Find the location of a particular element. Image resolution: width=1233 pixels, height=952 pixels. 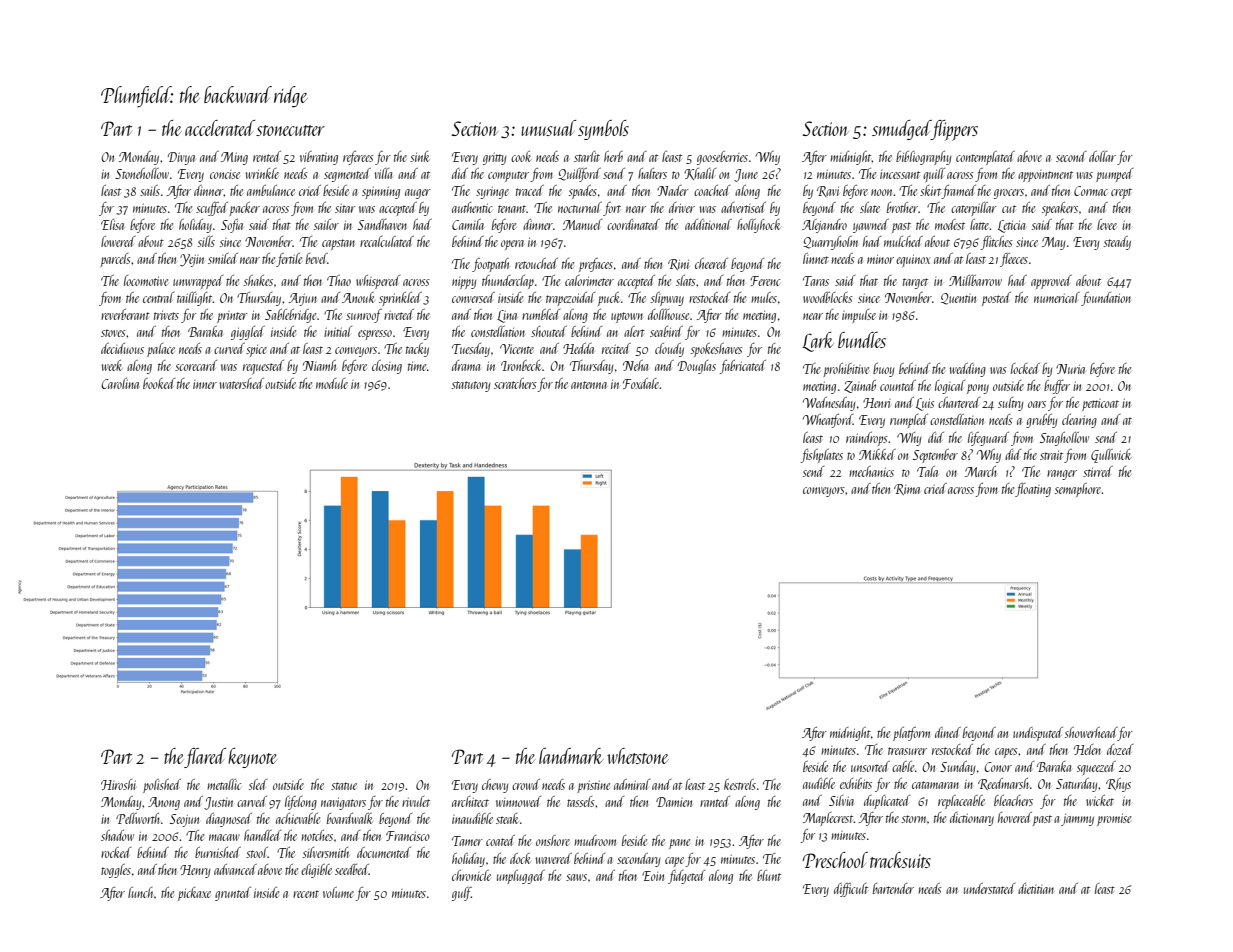

landmark is located at coordinates (571, 756).
